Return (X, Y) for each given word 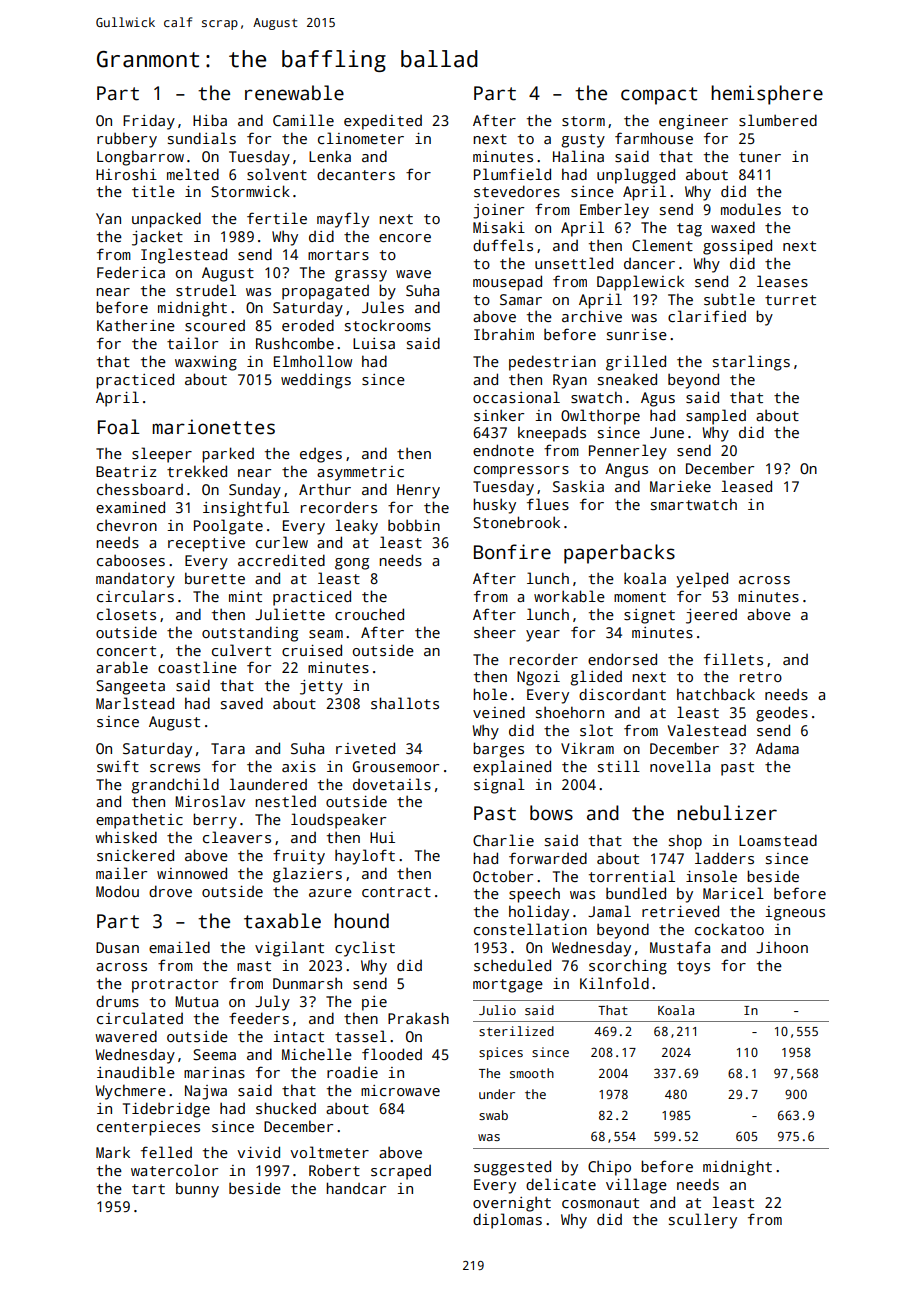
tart (148, 1189)
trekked (197, 471)
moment (640, 597)
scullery (703, 1221)
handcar (356, 1188)
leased (746, 486)
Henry (418, 491)
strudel (206, 290)
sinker (499, 415)
